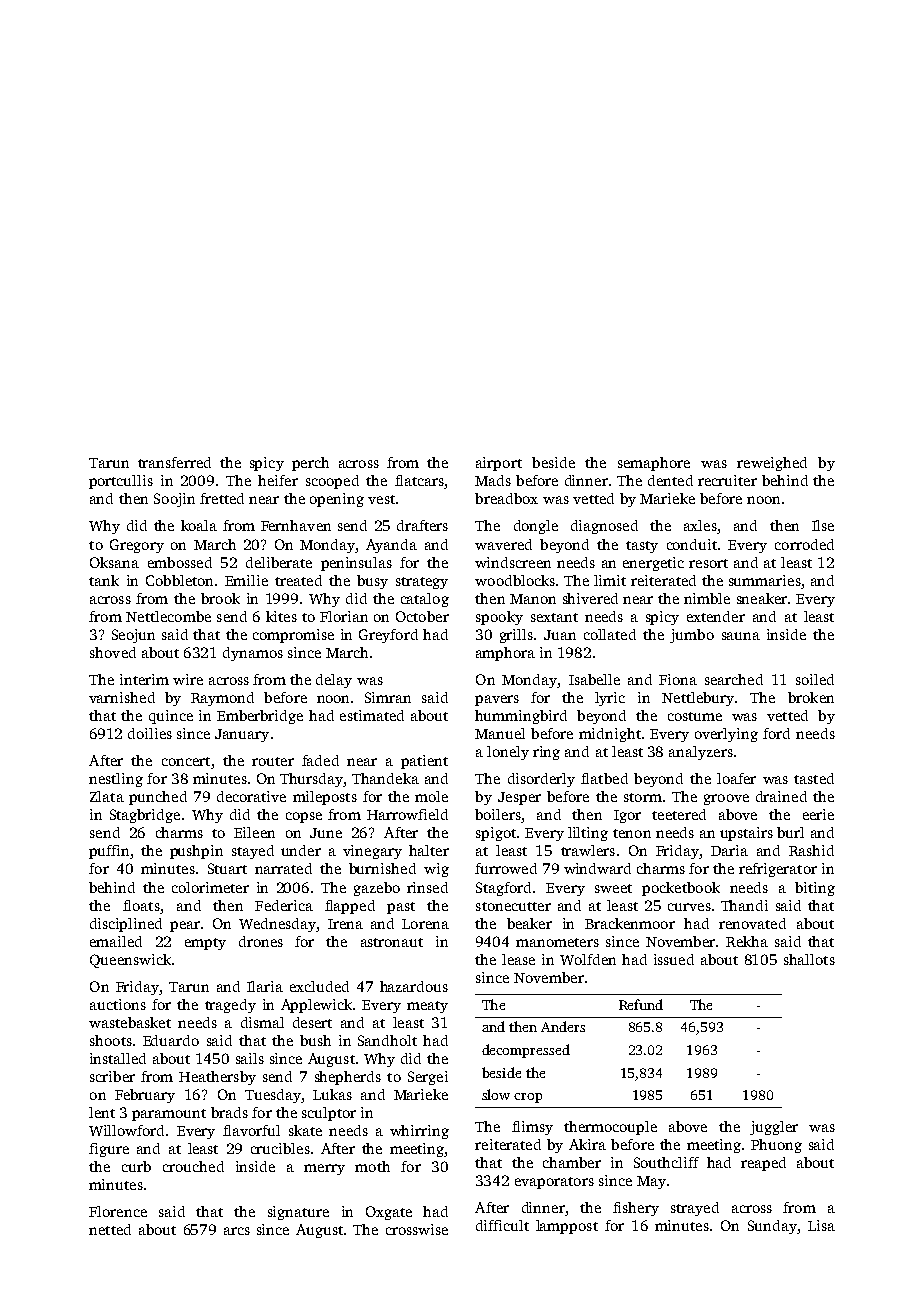 The height and width of the screenshot is (1314, 924). Describe the element at coordinates (613, 888) in the screenshot. I see `sweet` at that location.
